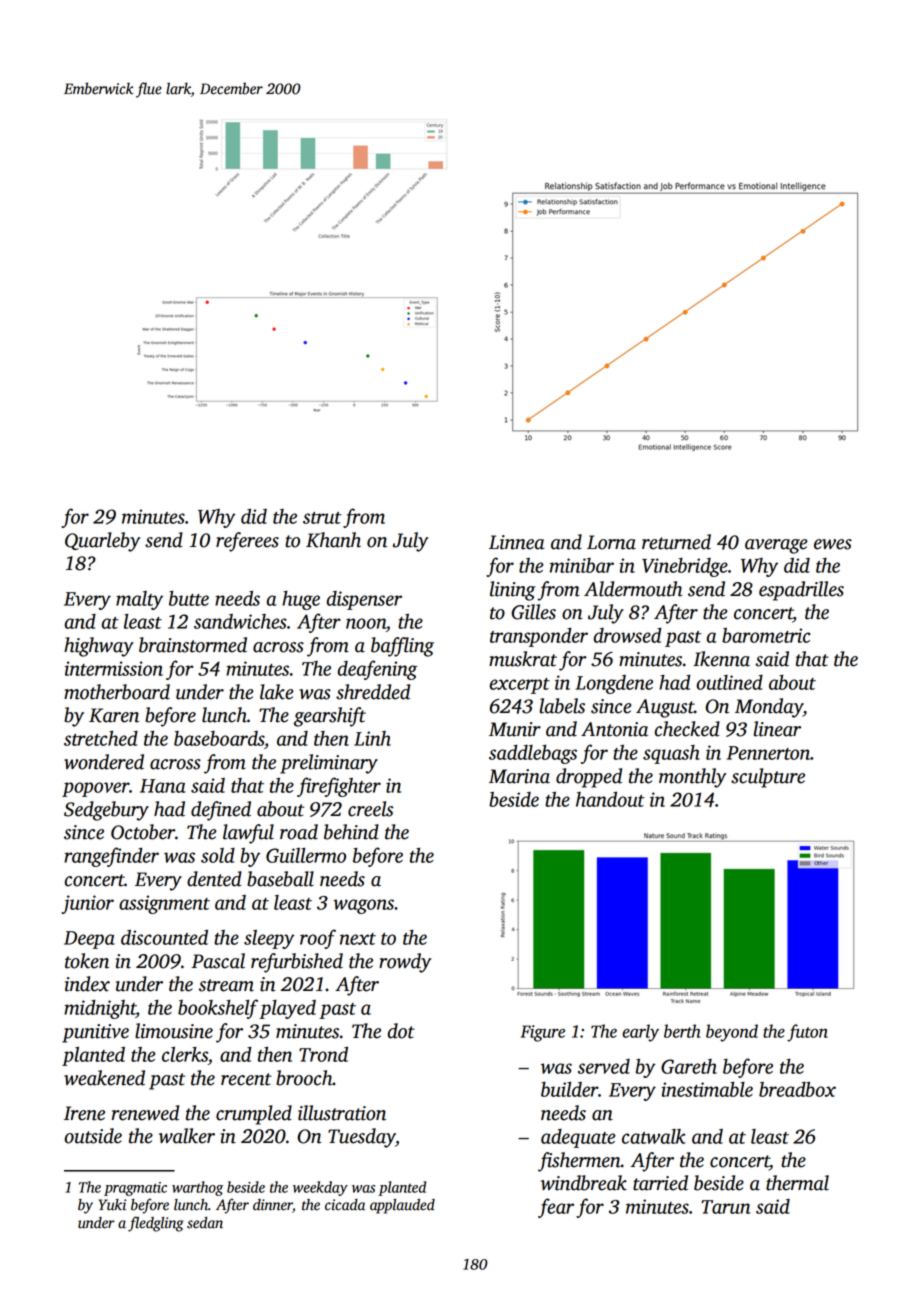 The height and width of the page is (1311, 924). I want to click on rowdy, so click(405, 963).
